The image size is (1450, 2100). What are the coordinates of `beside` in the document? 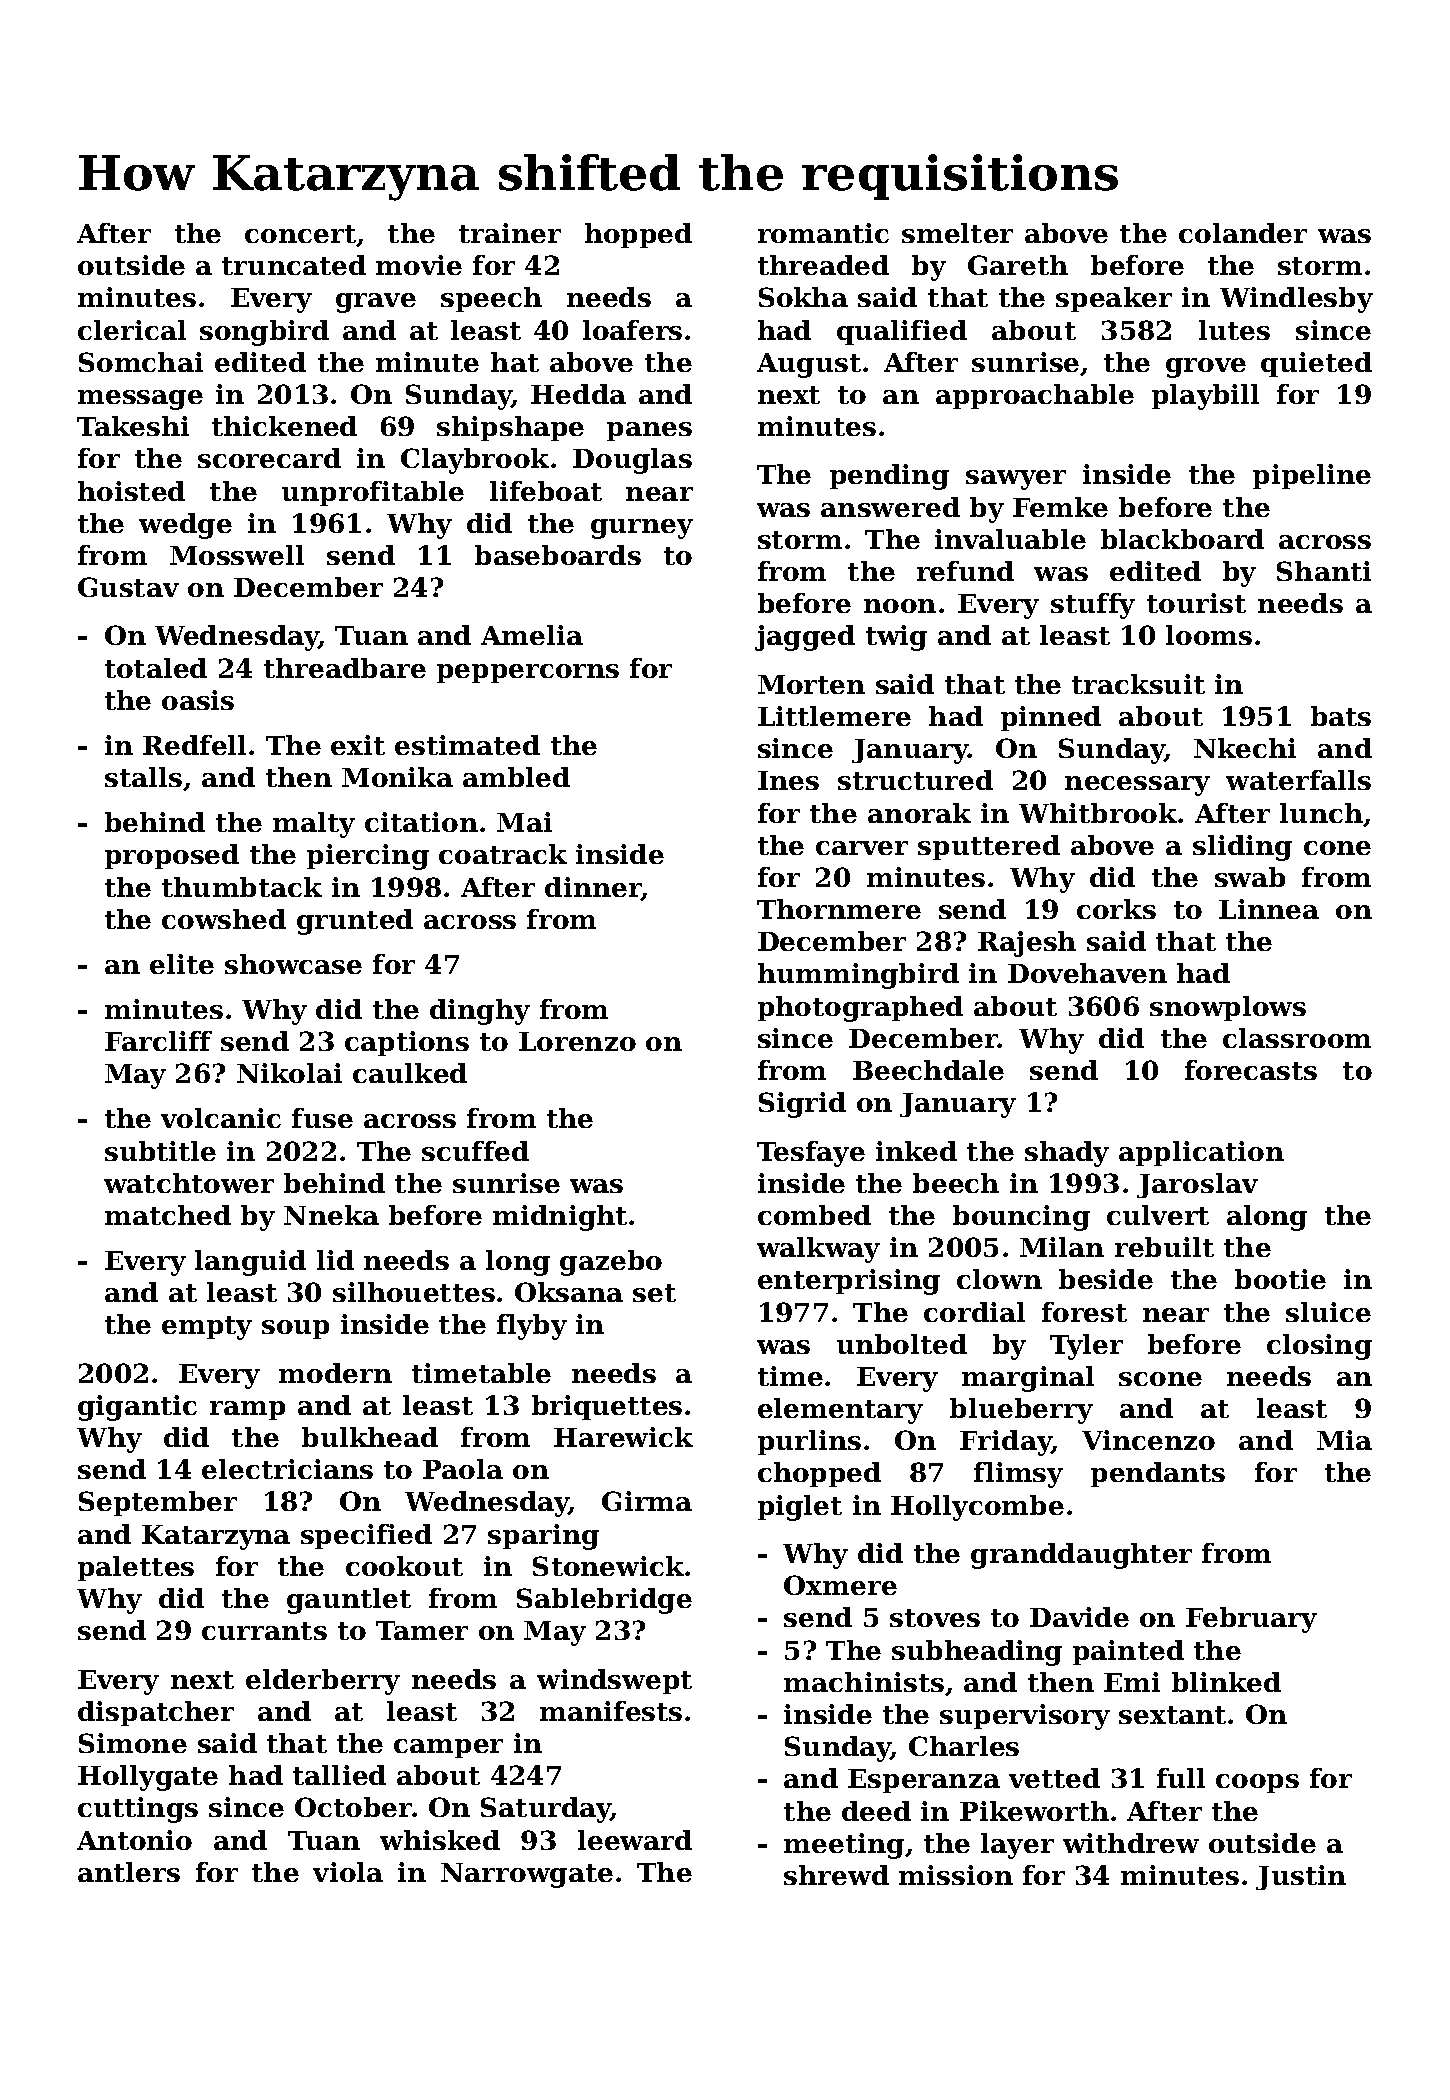 It's located at (1106, 1279).
